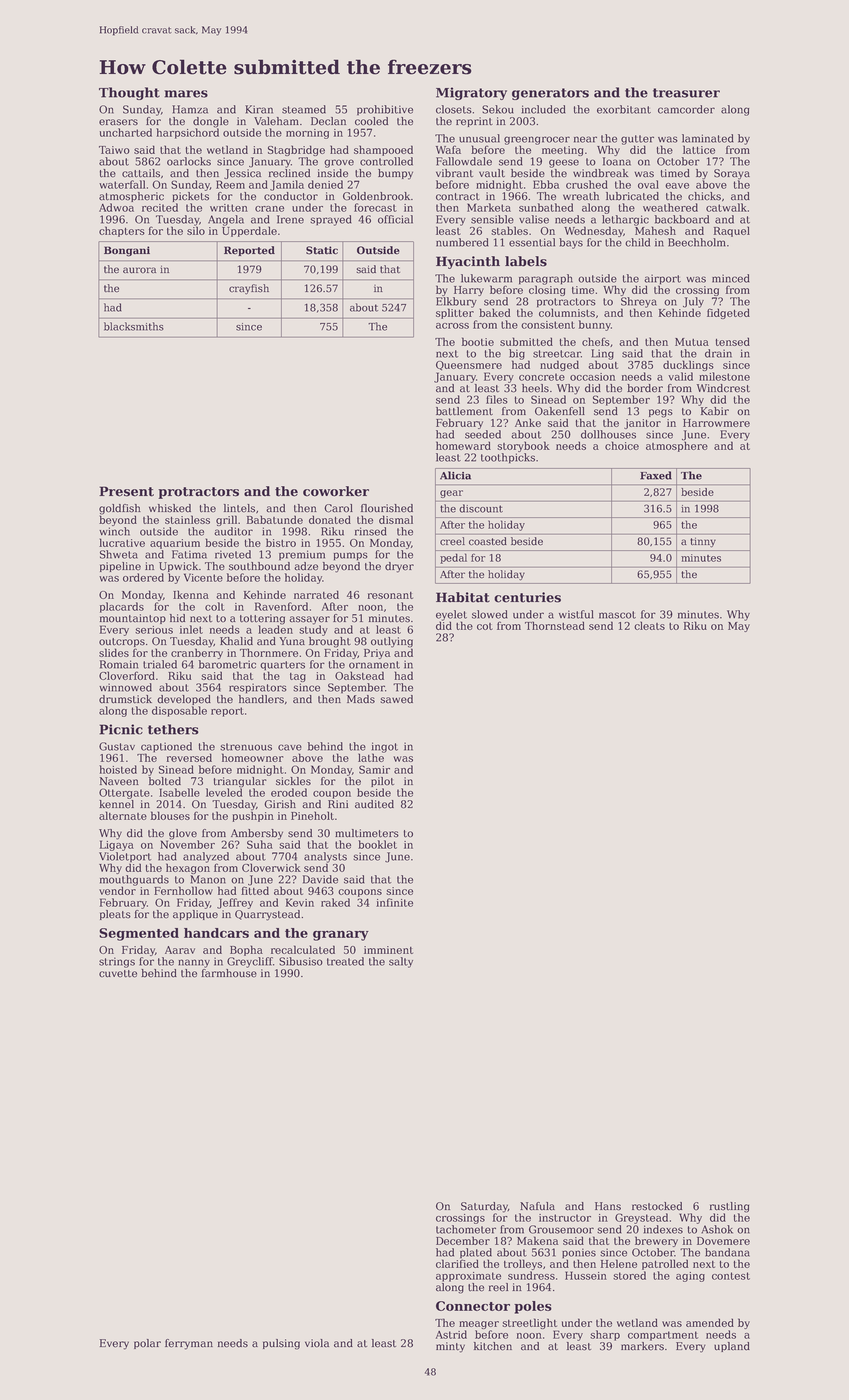 The width and height of the document is (849, 1400). I want to click on across, so click(452, 326).
